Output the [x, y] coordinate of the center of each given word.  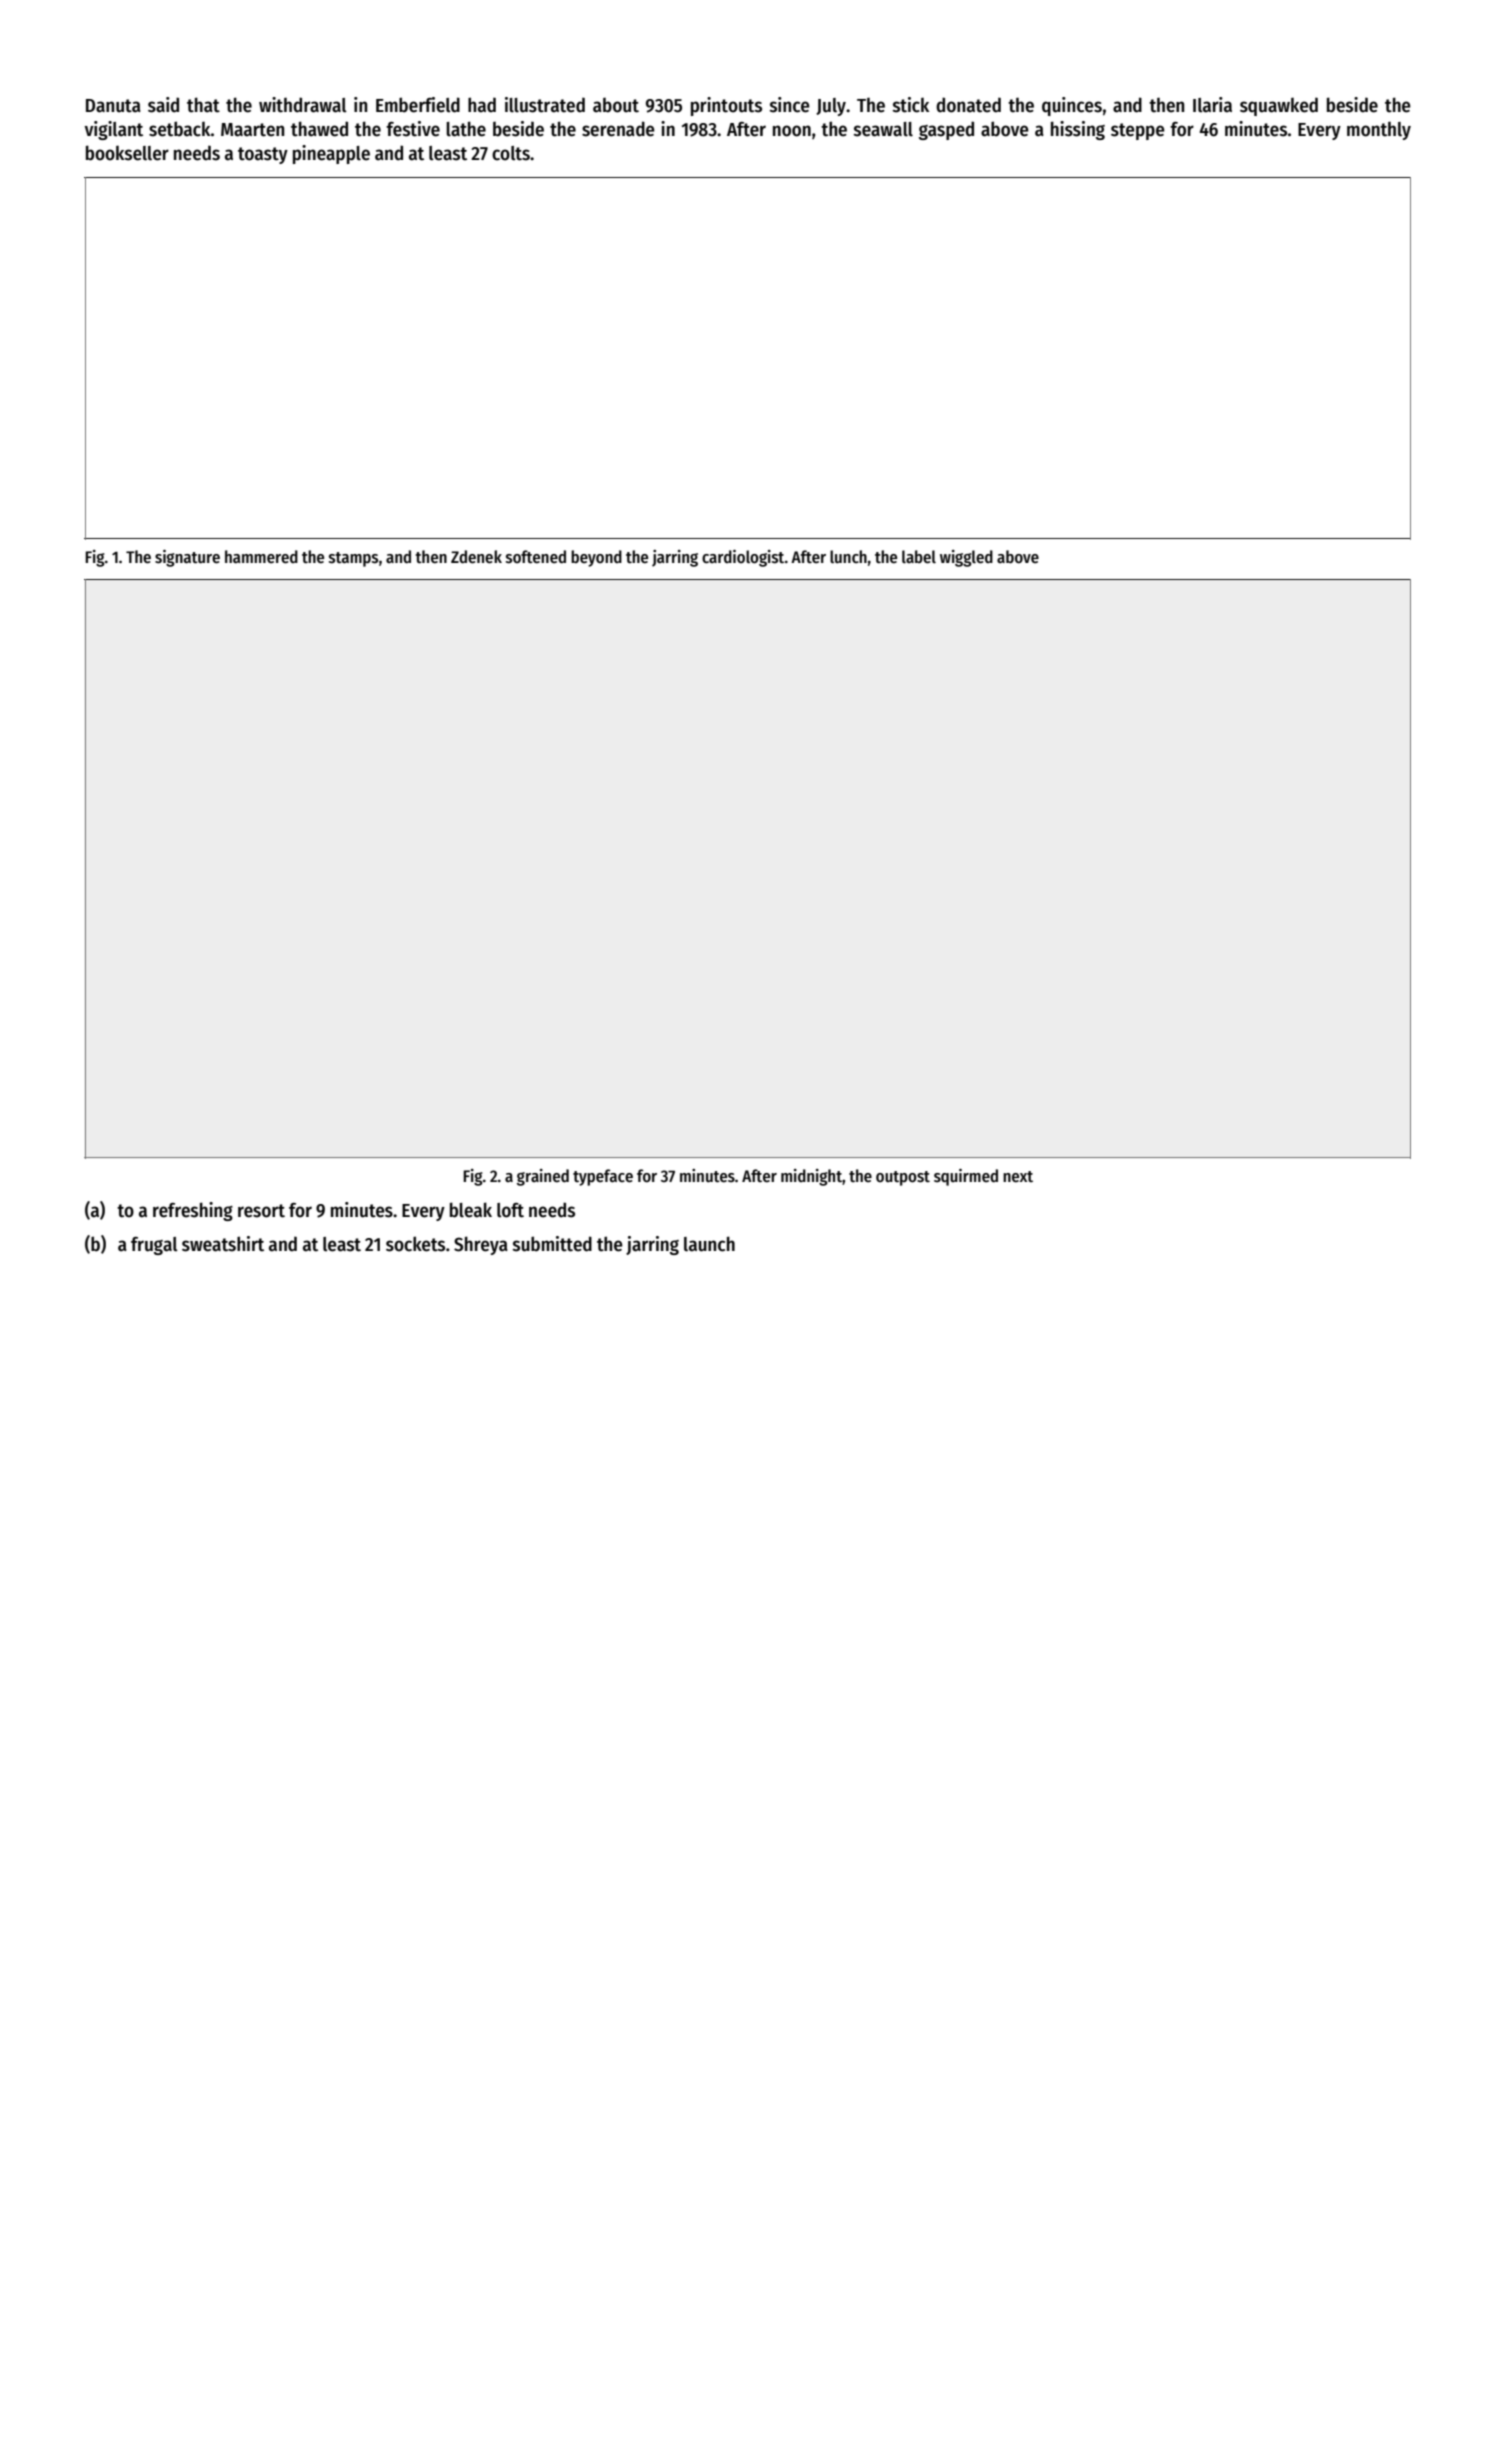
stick [911, 105]
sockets [415, 1244]
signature [187, 558]
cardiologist [743, 558]
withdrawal [303, 105]
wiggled [966, 558]
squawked [1279, 106]
